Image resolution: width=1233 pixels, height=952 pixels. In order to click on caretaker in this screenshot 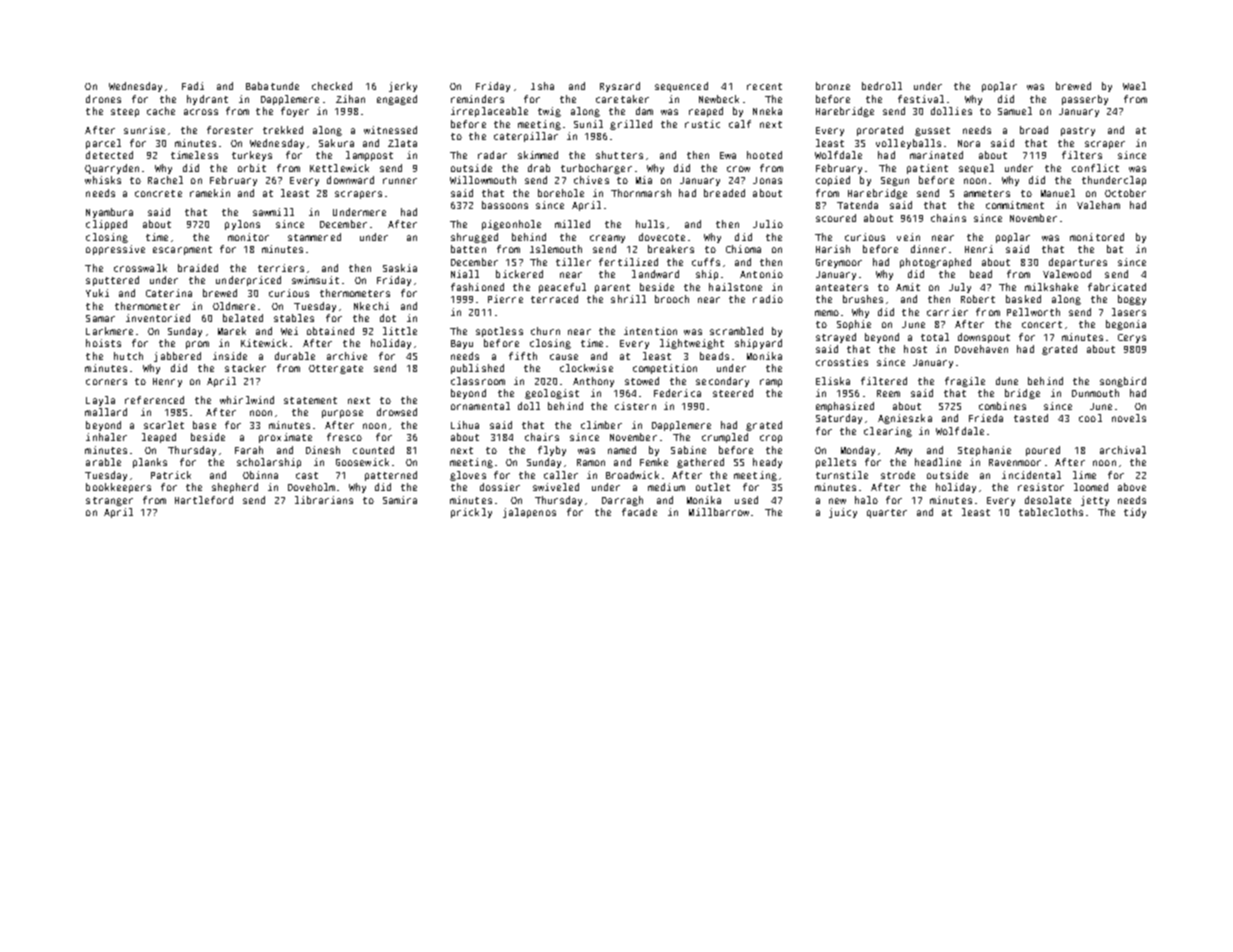, I will do `click(622, 99)`.
